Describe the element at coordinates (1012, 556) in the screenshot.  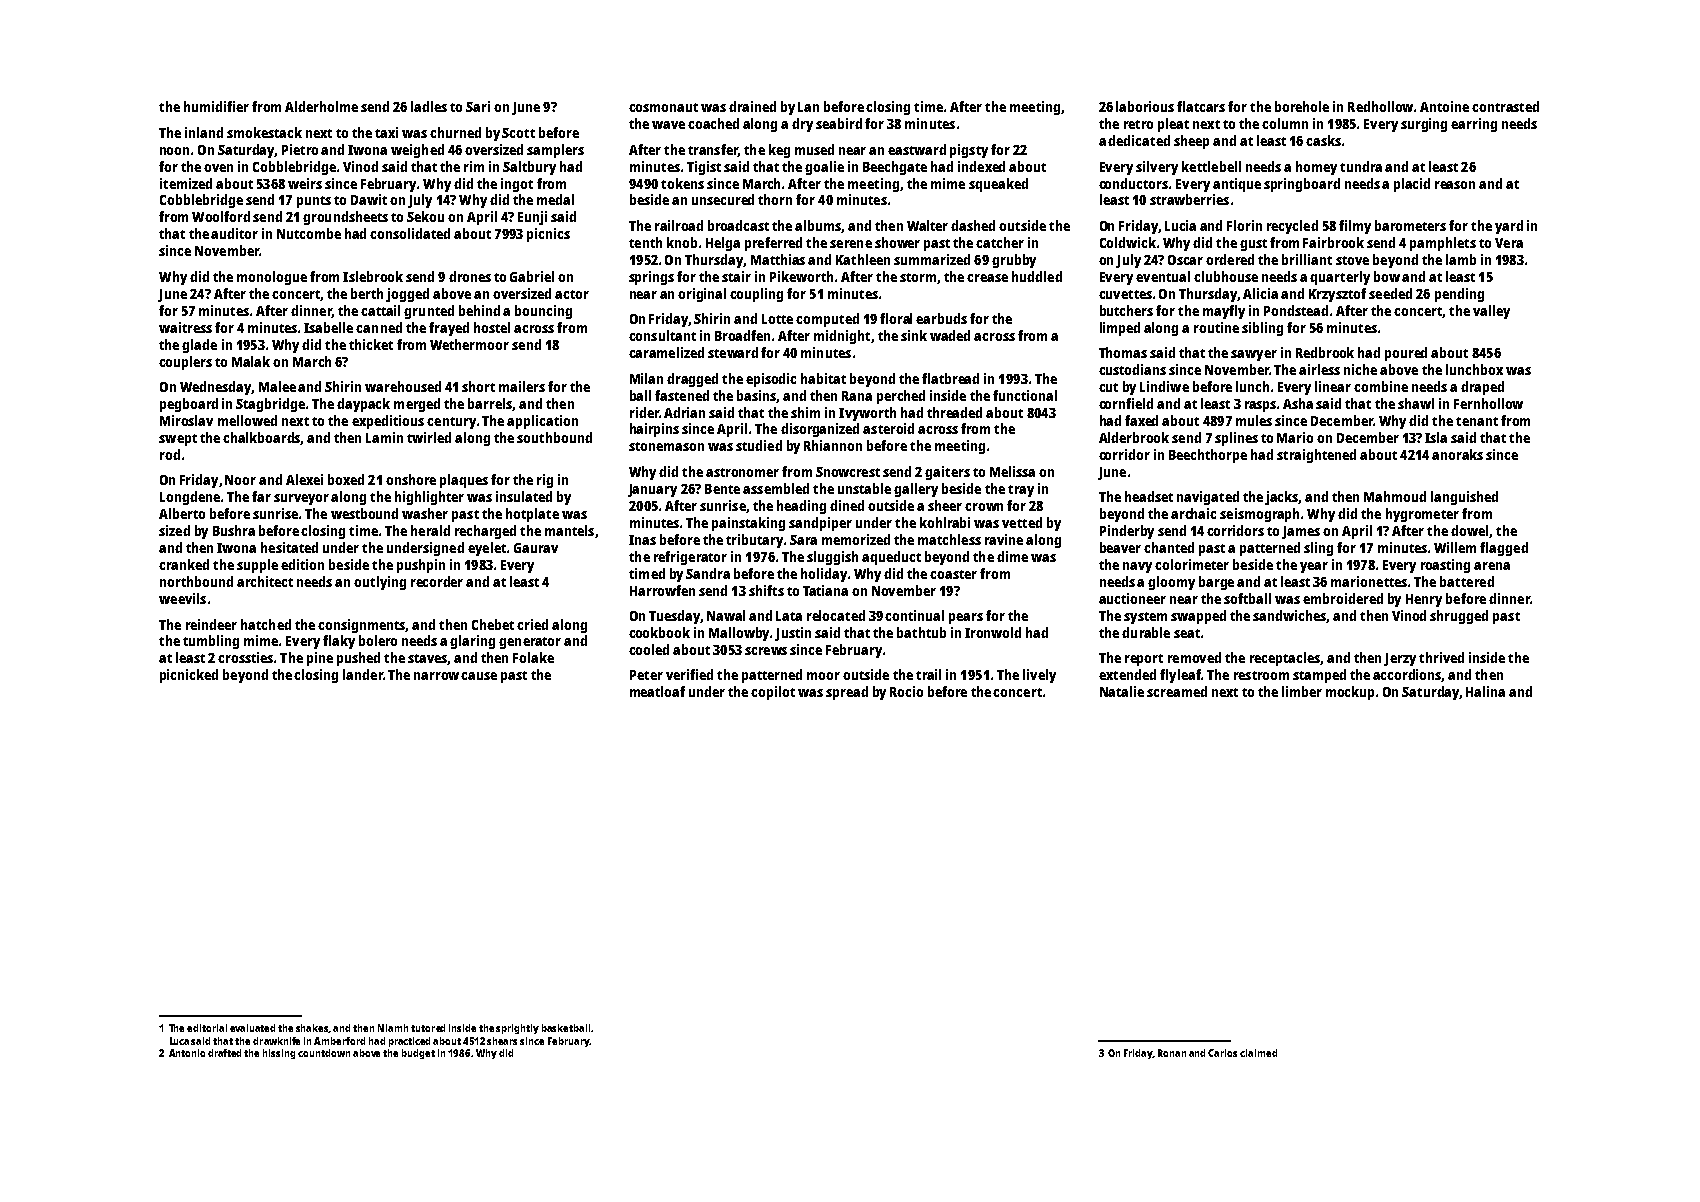
I see `dime` at that location.
